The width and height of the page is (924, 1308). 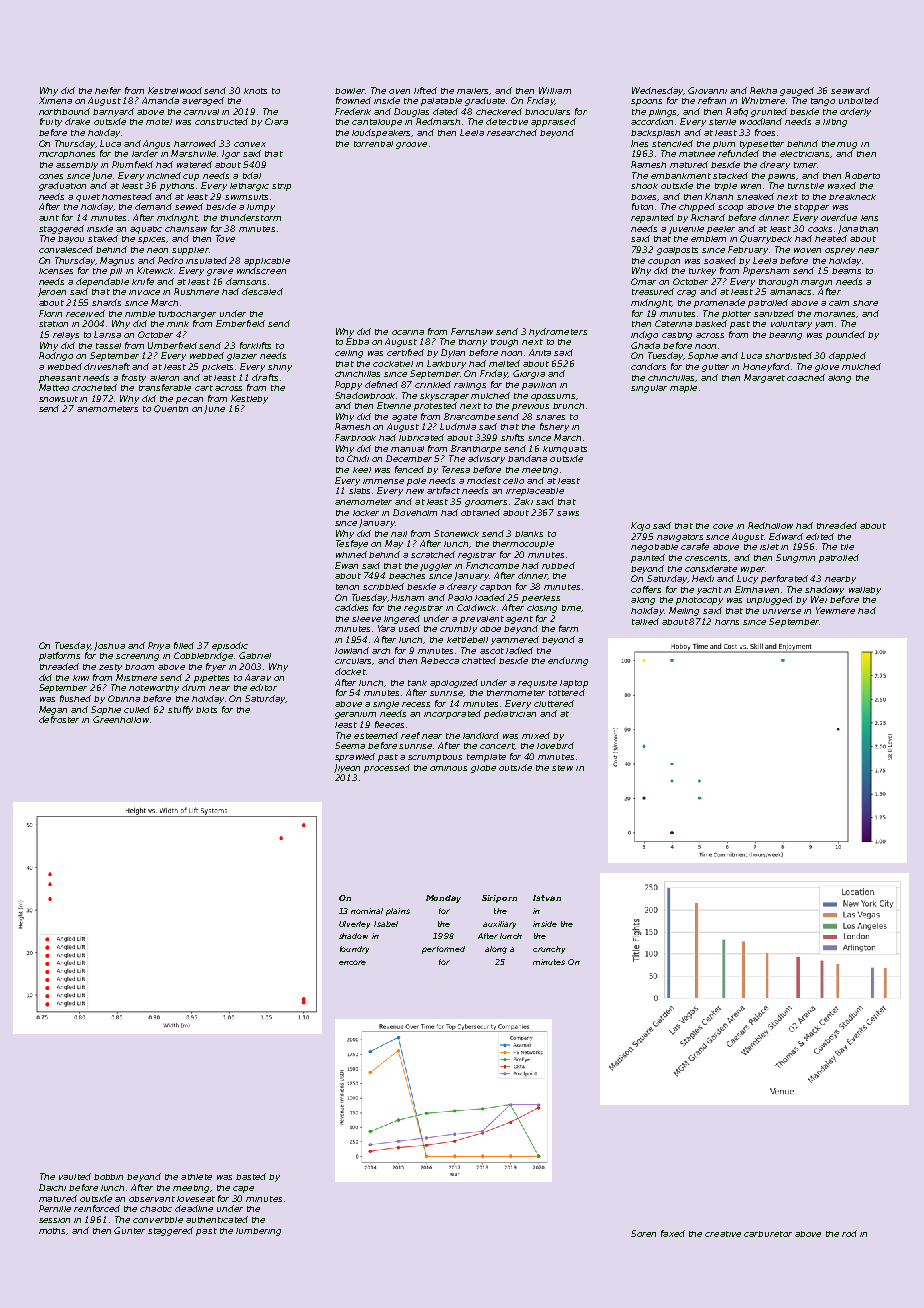 What do you see at coordinates (766, 271) in the page?
I see `Pipersham` at bounding box center [766, 271].
